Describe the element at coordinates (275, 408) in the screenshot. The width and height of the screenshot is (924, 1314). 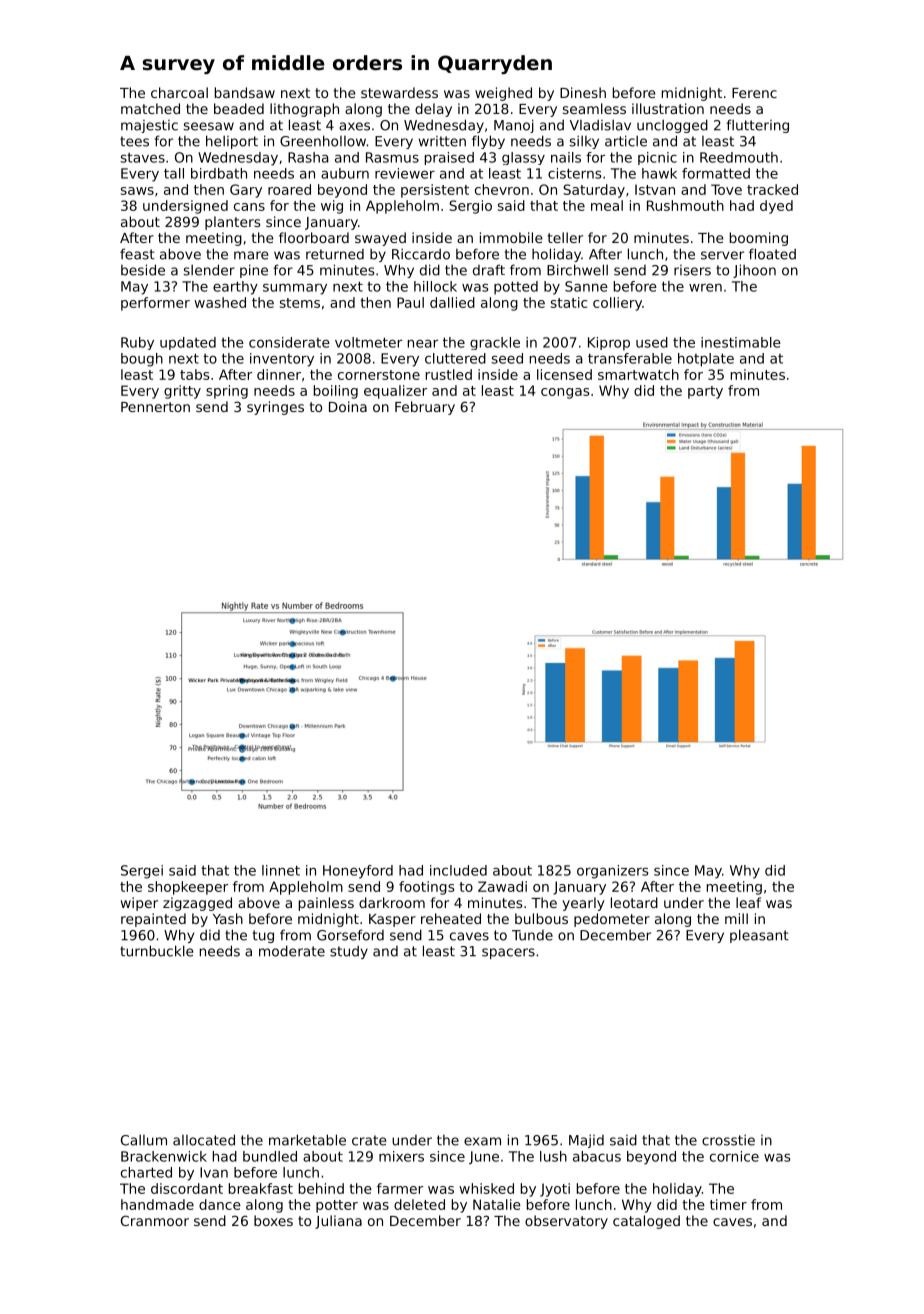
I see `syringes` at that location.
